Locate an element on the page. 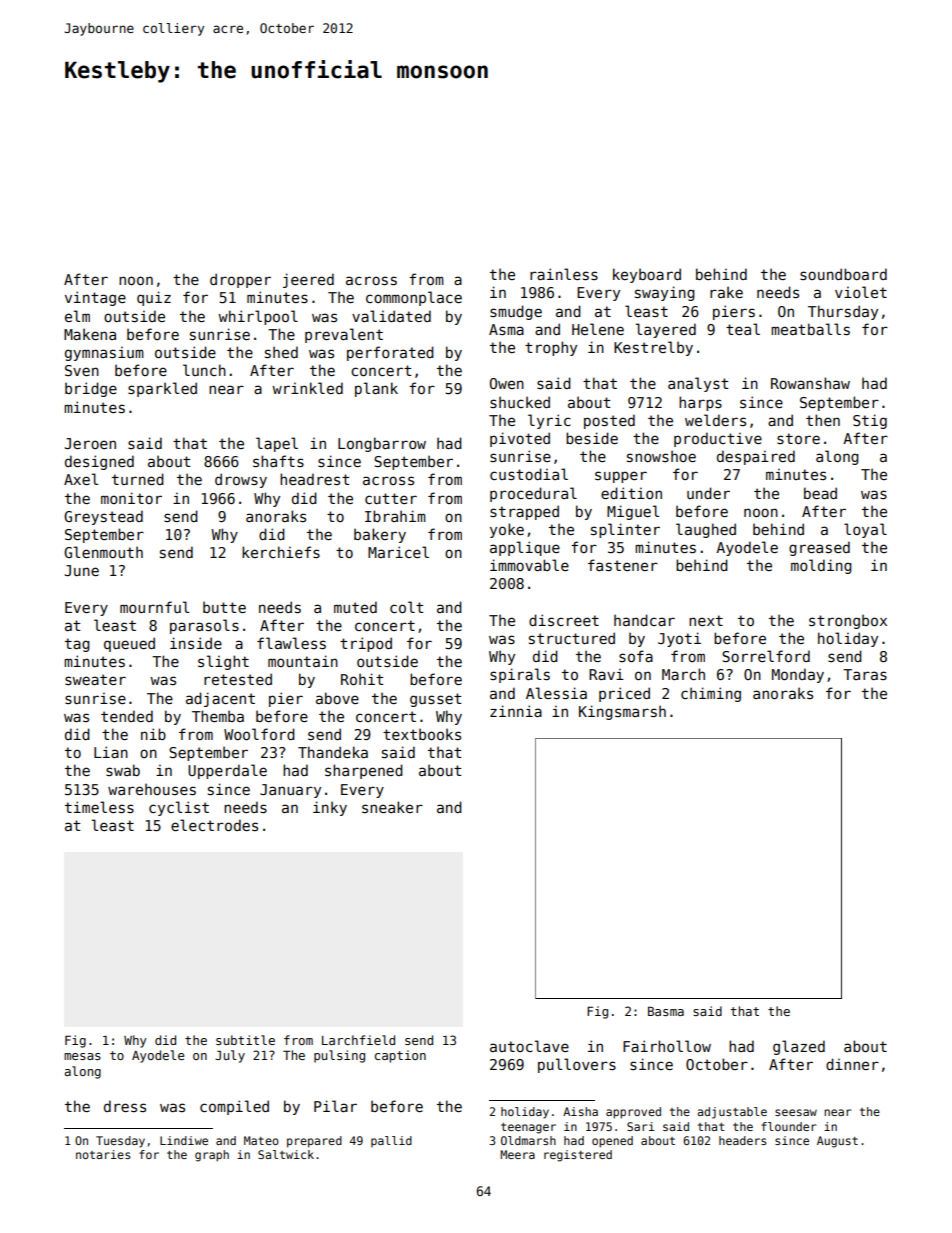  sharpened is located at coordinates (364, 771).
